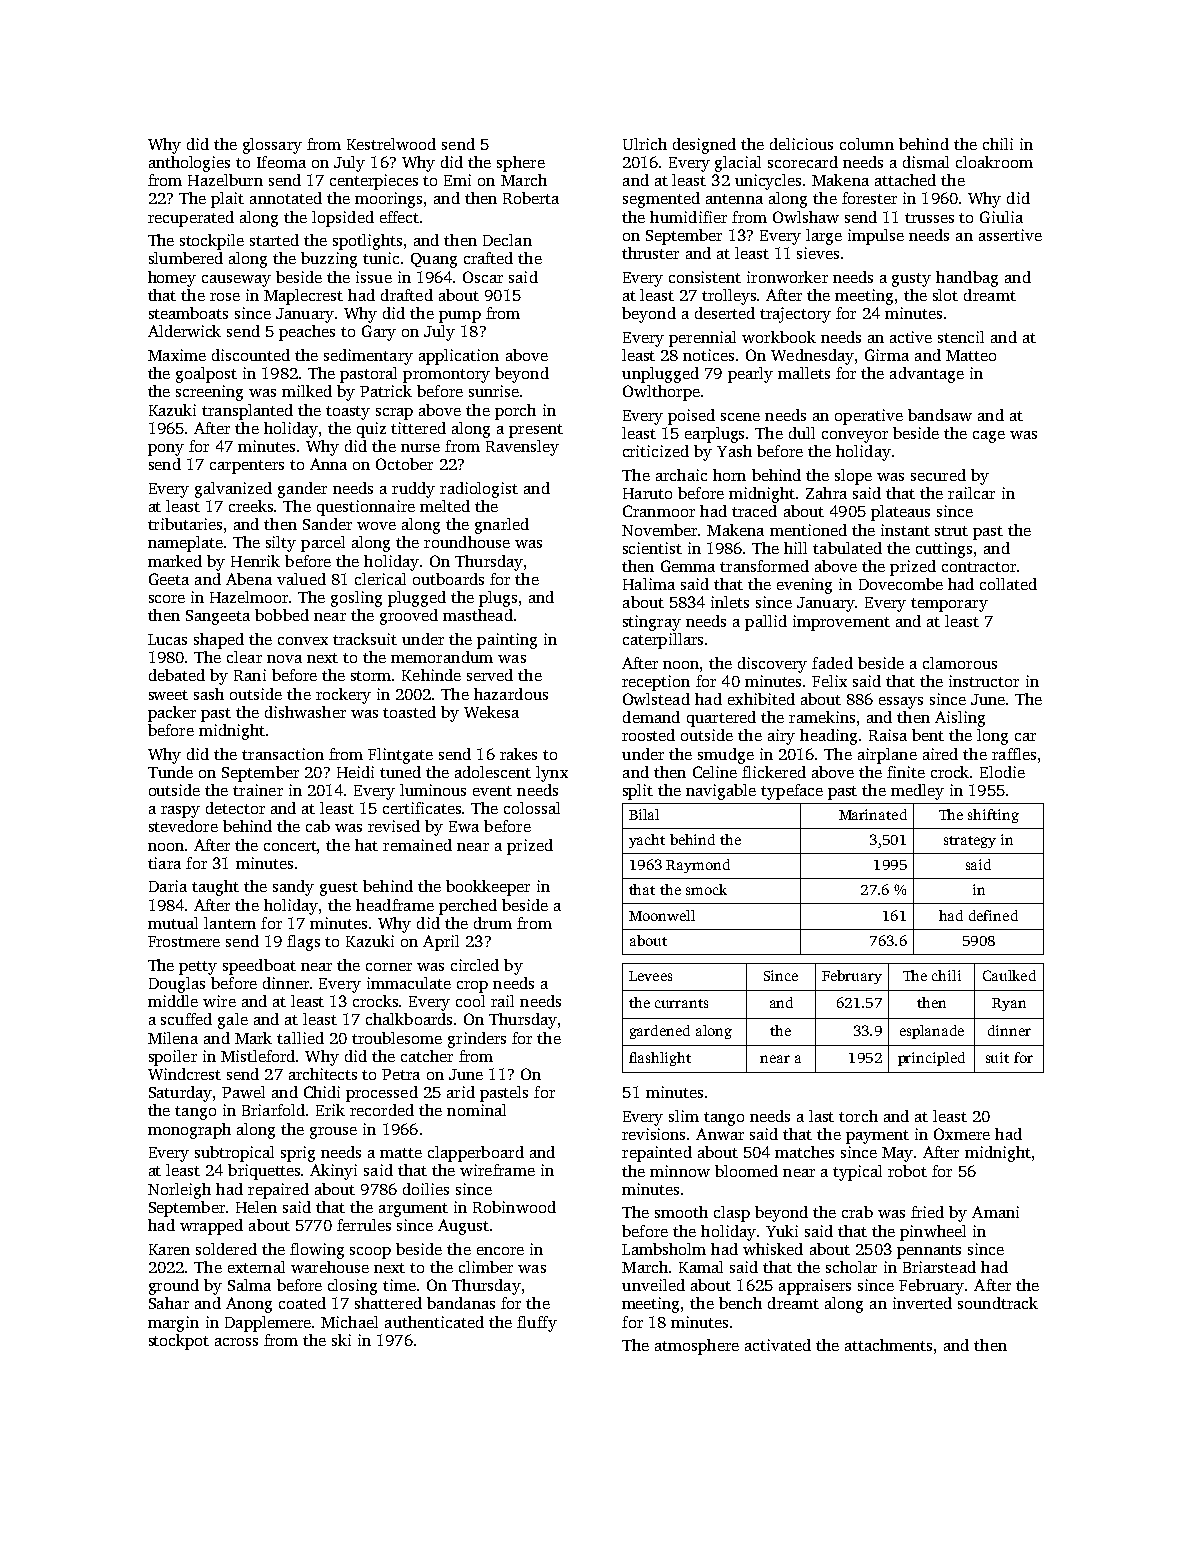  I want to click on Oxmere, so click(962, 1134).
